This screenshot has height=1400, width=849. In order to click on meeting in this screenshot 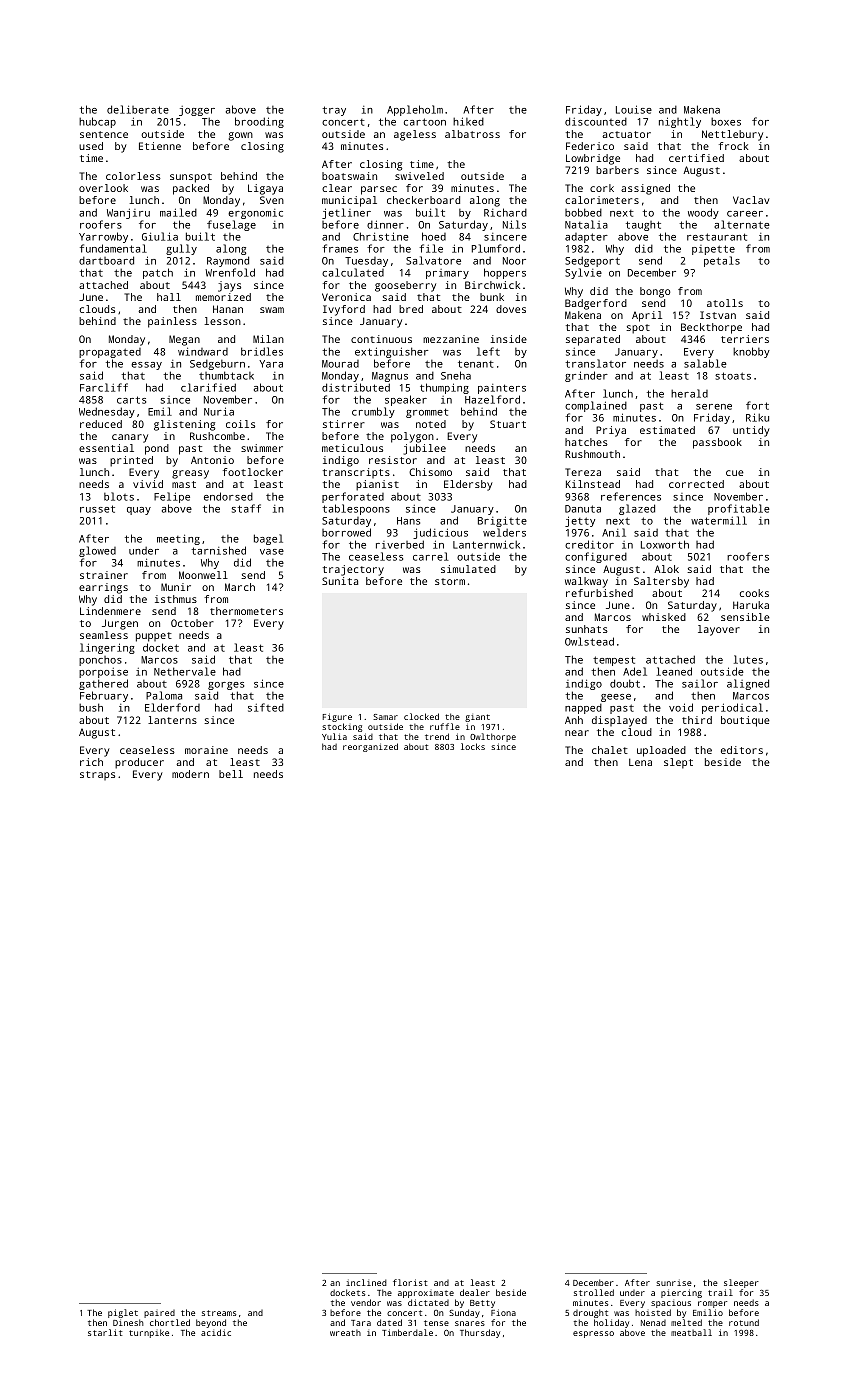, I will do `click(178, 539)`.
